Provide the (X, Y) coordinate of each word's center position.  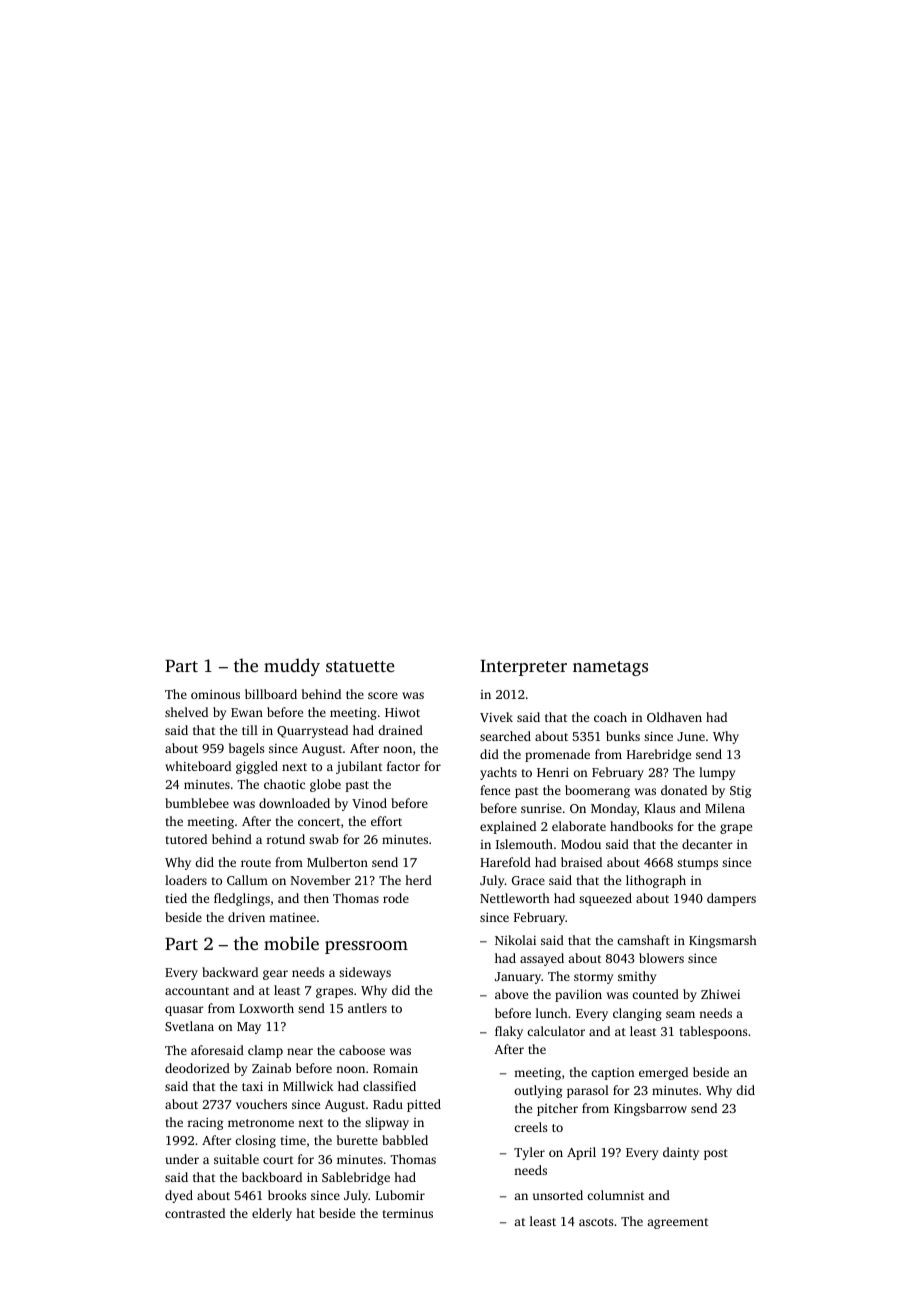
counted (655, 994)
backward (230, 972)
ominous (215, 694)
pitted (424, 1105)
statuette (360, 666)
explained (508, 827)
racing (205, 1124)
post (716, 1154)
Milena (725, 808)
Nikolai (515, 940)
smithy (637, 977)
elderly (272, 1214)
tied (176, 898)
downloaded (294, 803)
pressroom (366, 947)
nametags (610, 668)
